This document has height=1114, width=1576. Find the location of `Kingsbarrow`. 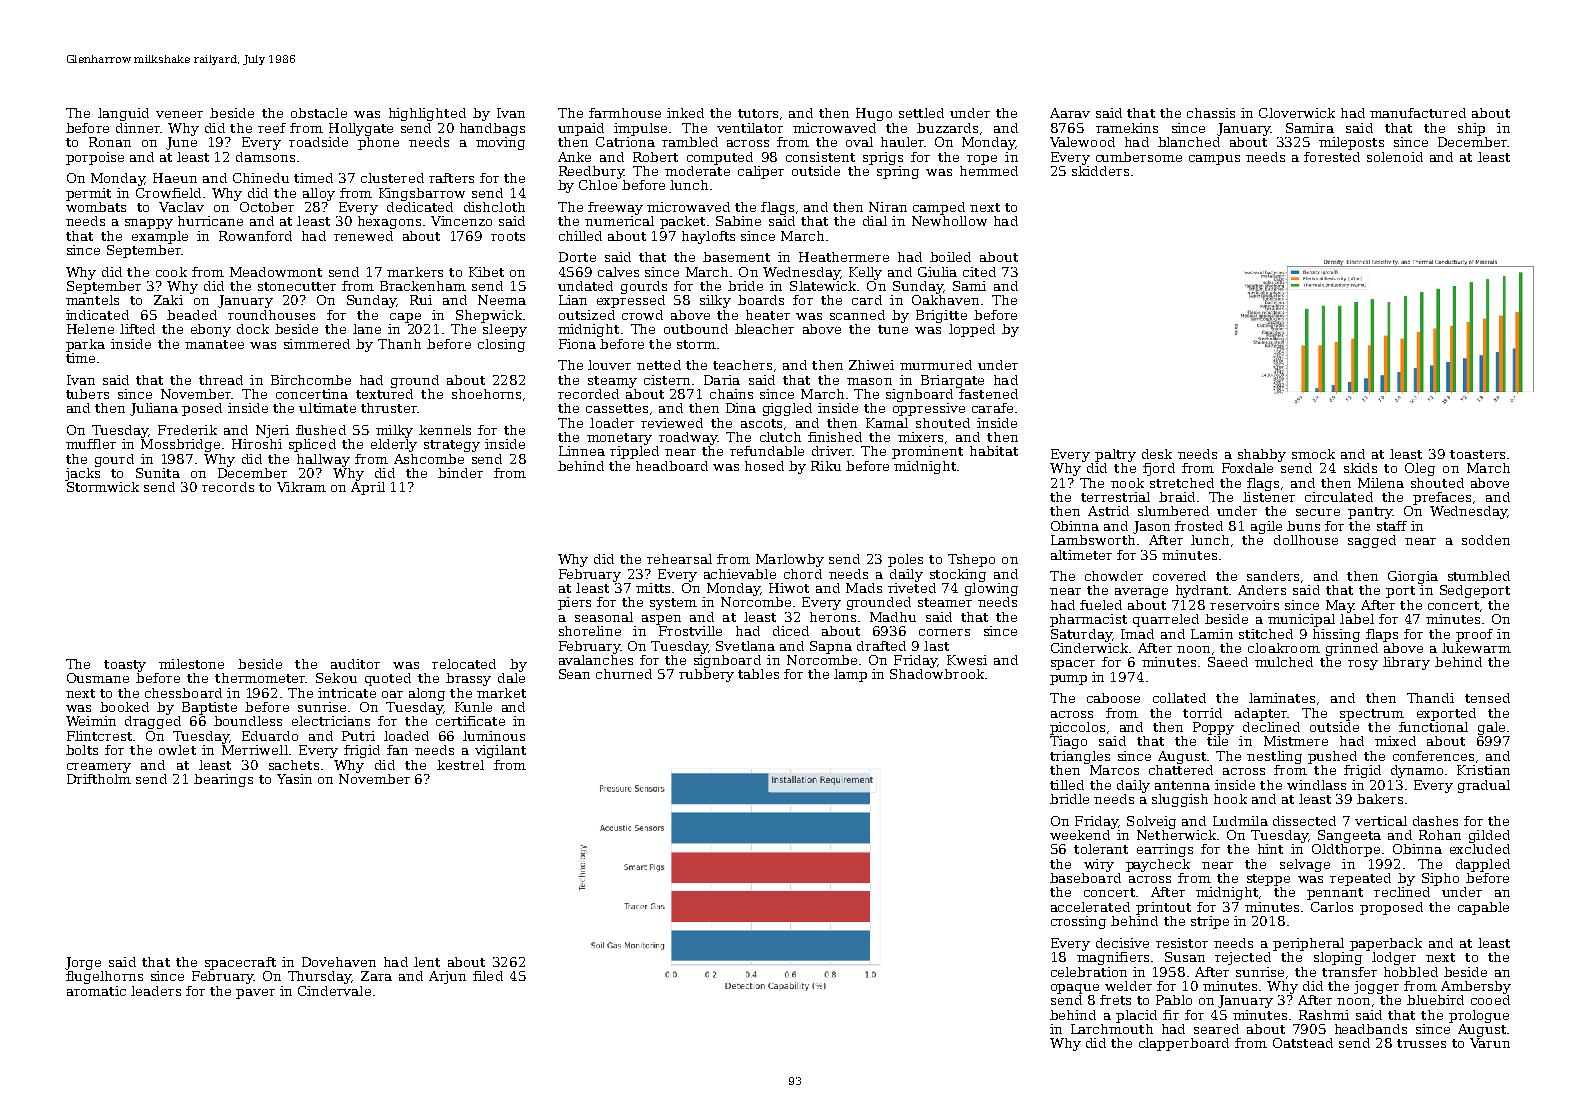

Kingsbarrow is located at coordinates (422, 194).
